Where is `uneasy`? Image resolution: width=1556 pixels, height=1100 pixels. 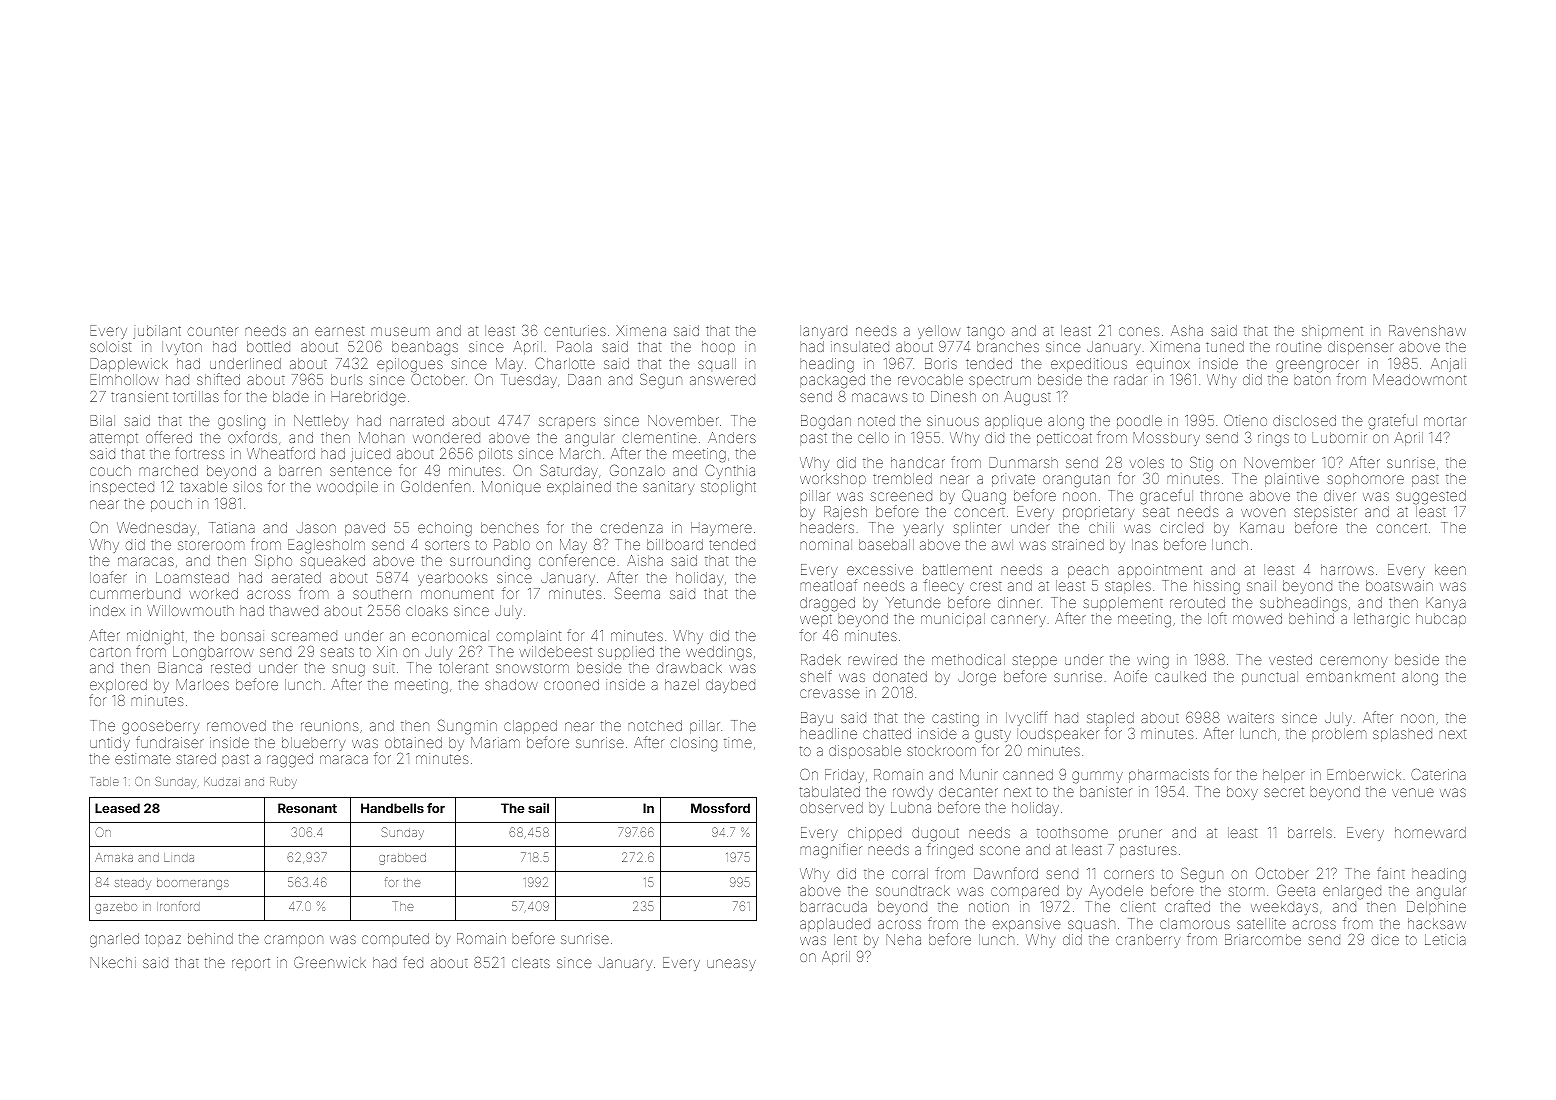 uneasy is located at coordinates (731, 965).
